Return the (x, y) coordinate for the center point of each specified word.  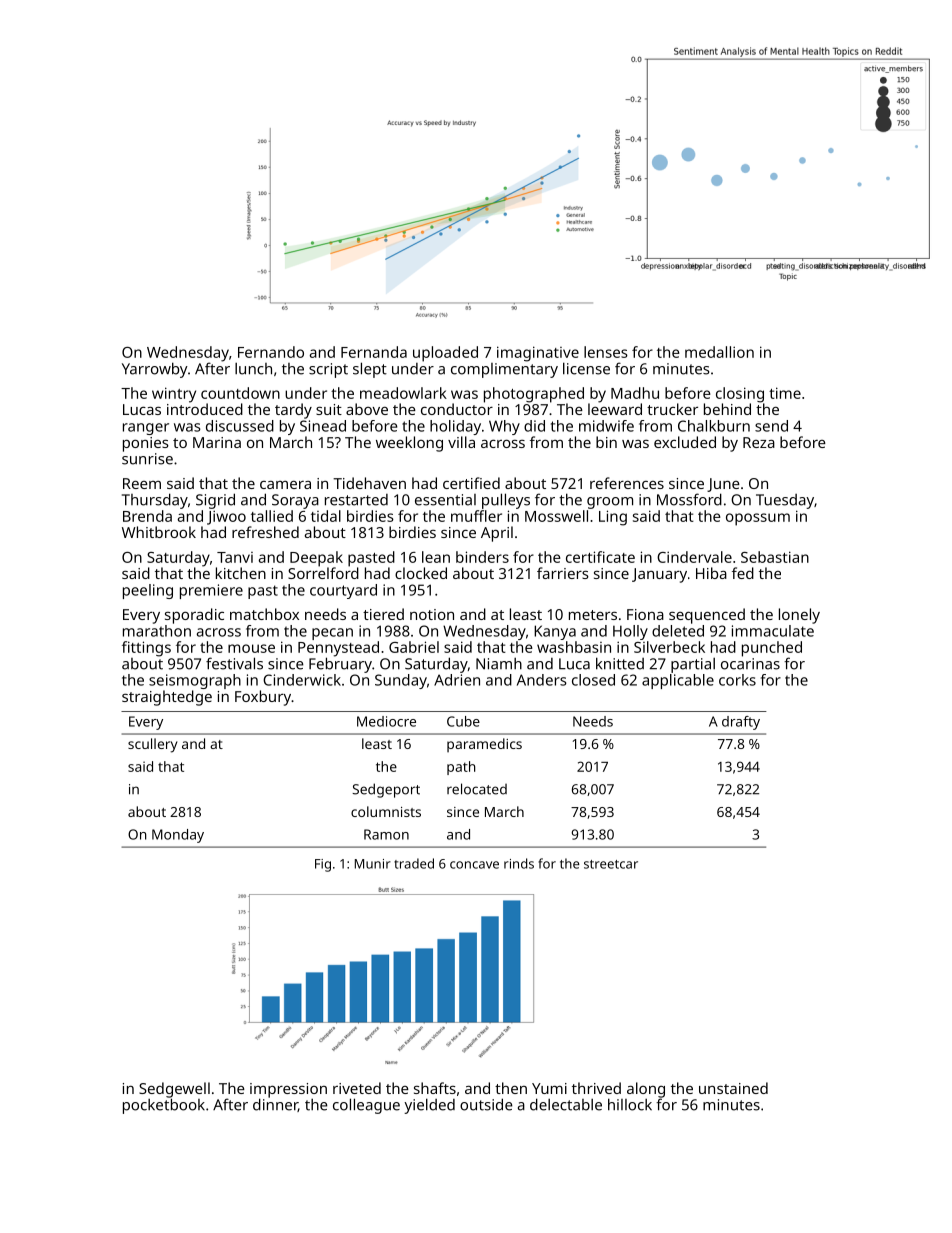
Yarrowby (155, 370)
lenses (606, 352)
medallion (719, 352)
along (646, 1090)
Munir (373, 864)
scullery (153, 745)
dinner (275, 1105)
